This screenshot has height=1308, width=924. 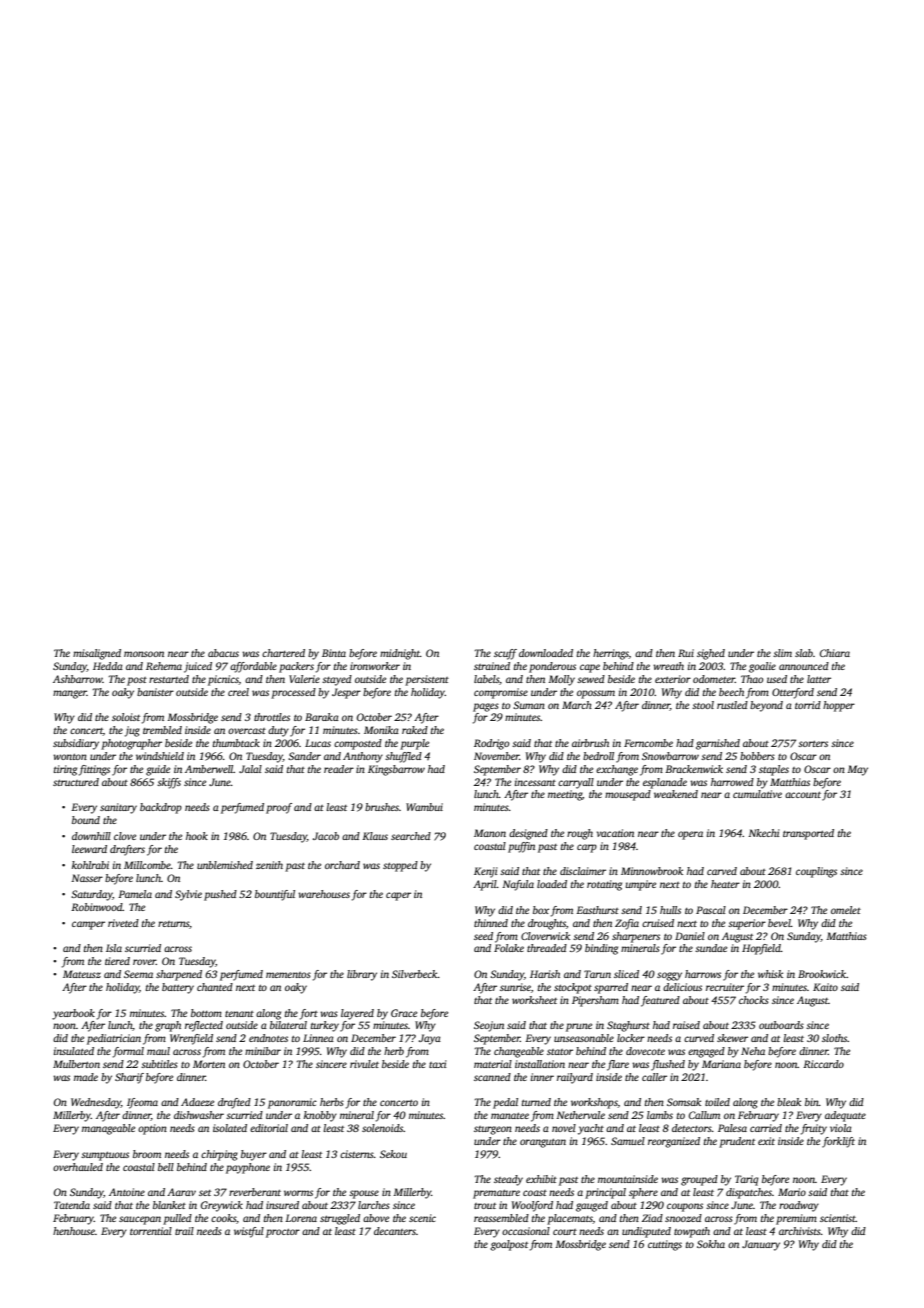 What do you see at coordinates (835, 1038) in the screenshot?
I see `sloths` at bounding box center [835, 1038].
